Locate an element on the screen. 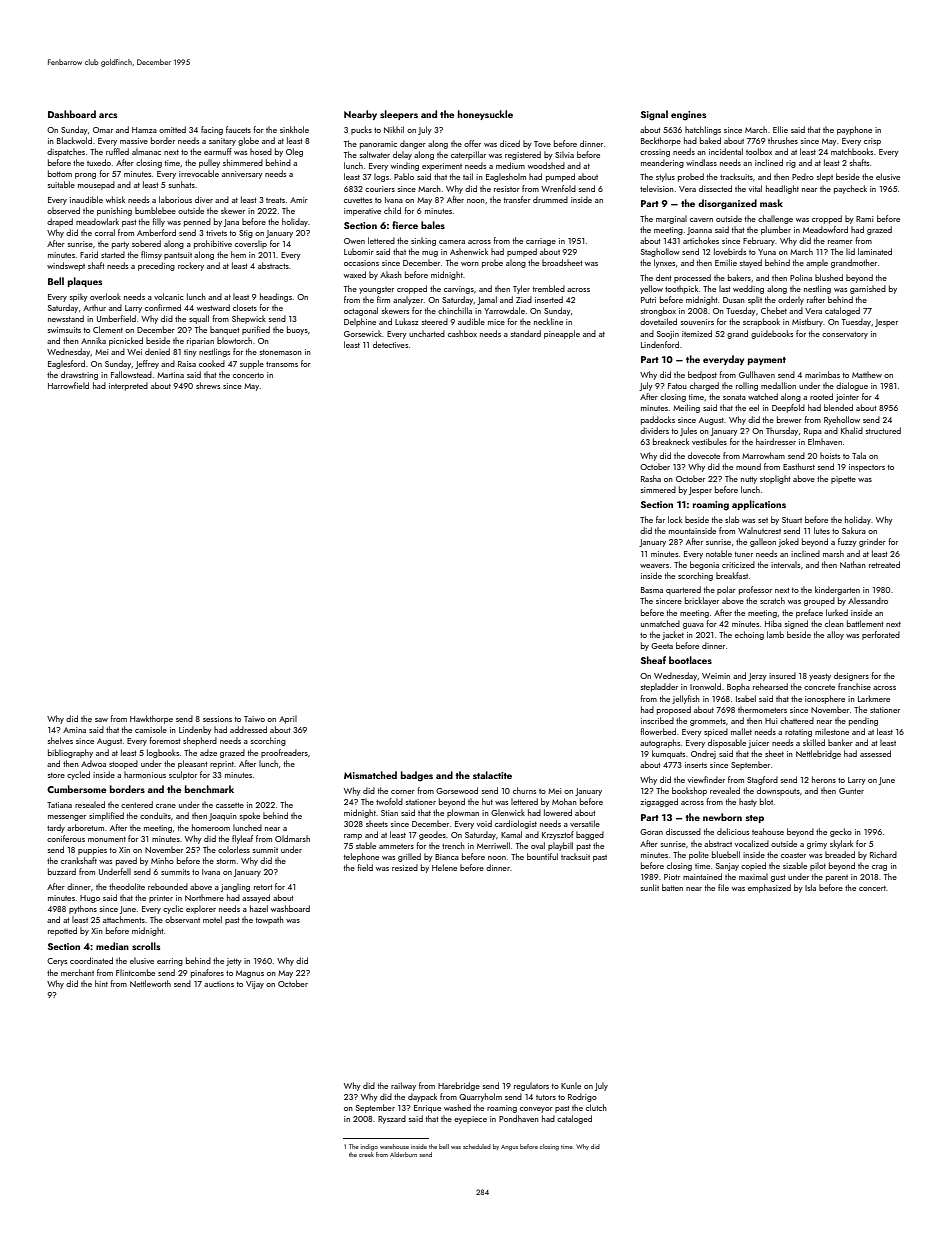 This screenshot has height=1233, width=952. Glenwick is located at coordinates (508, 812).
